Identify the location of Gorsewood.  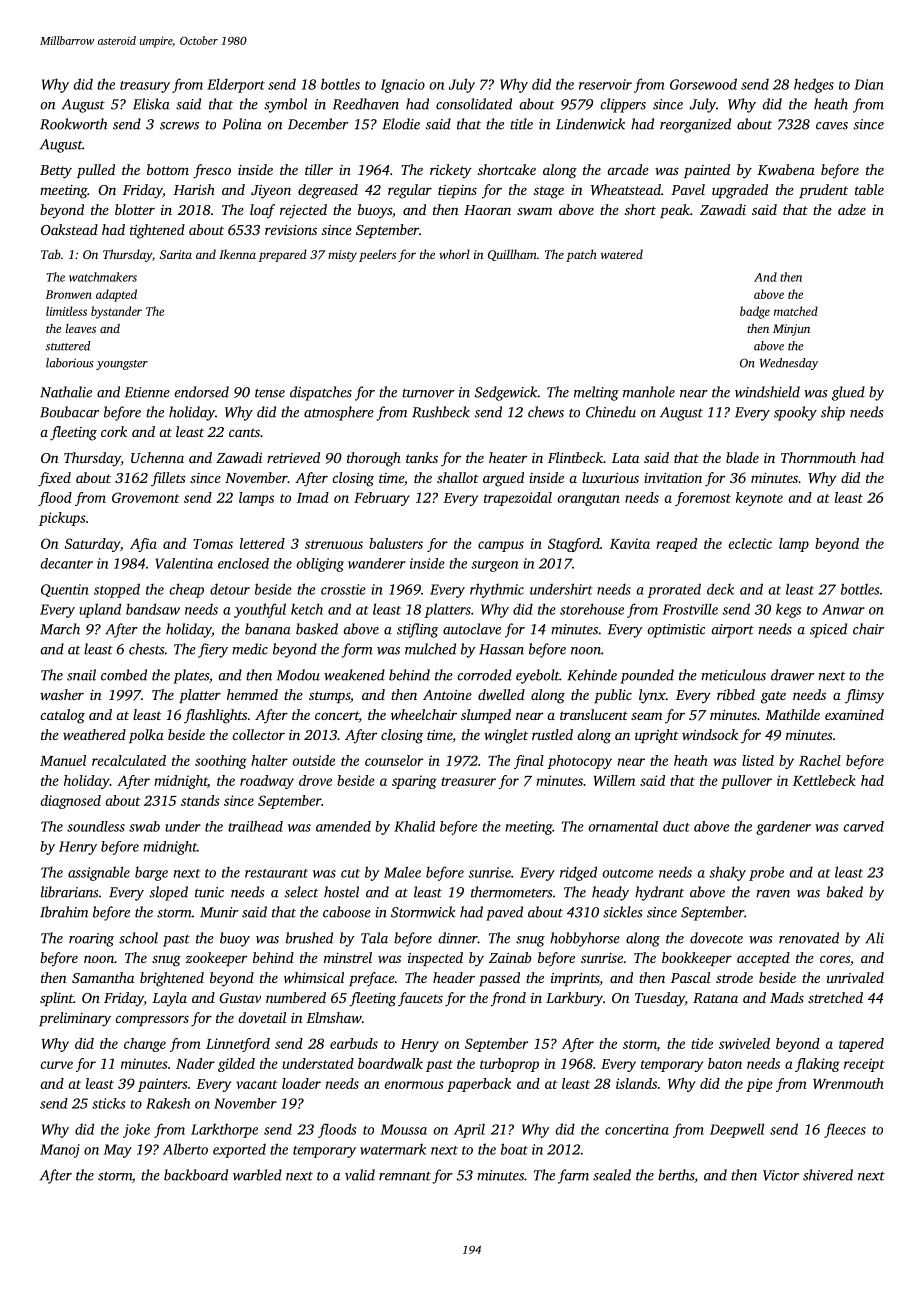
(703, 84).
